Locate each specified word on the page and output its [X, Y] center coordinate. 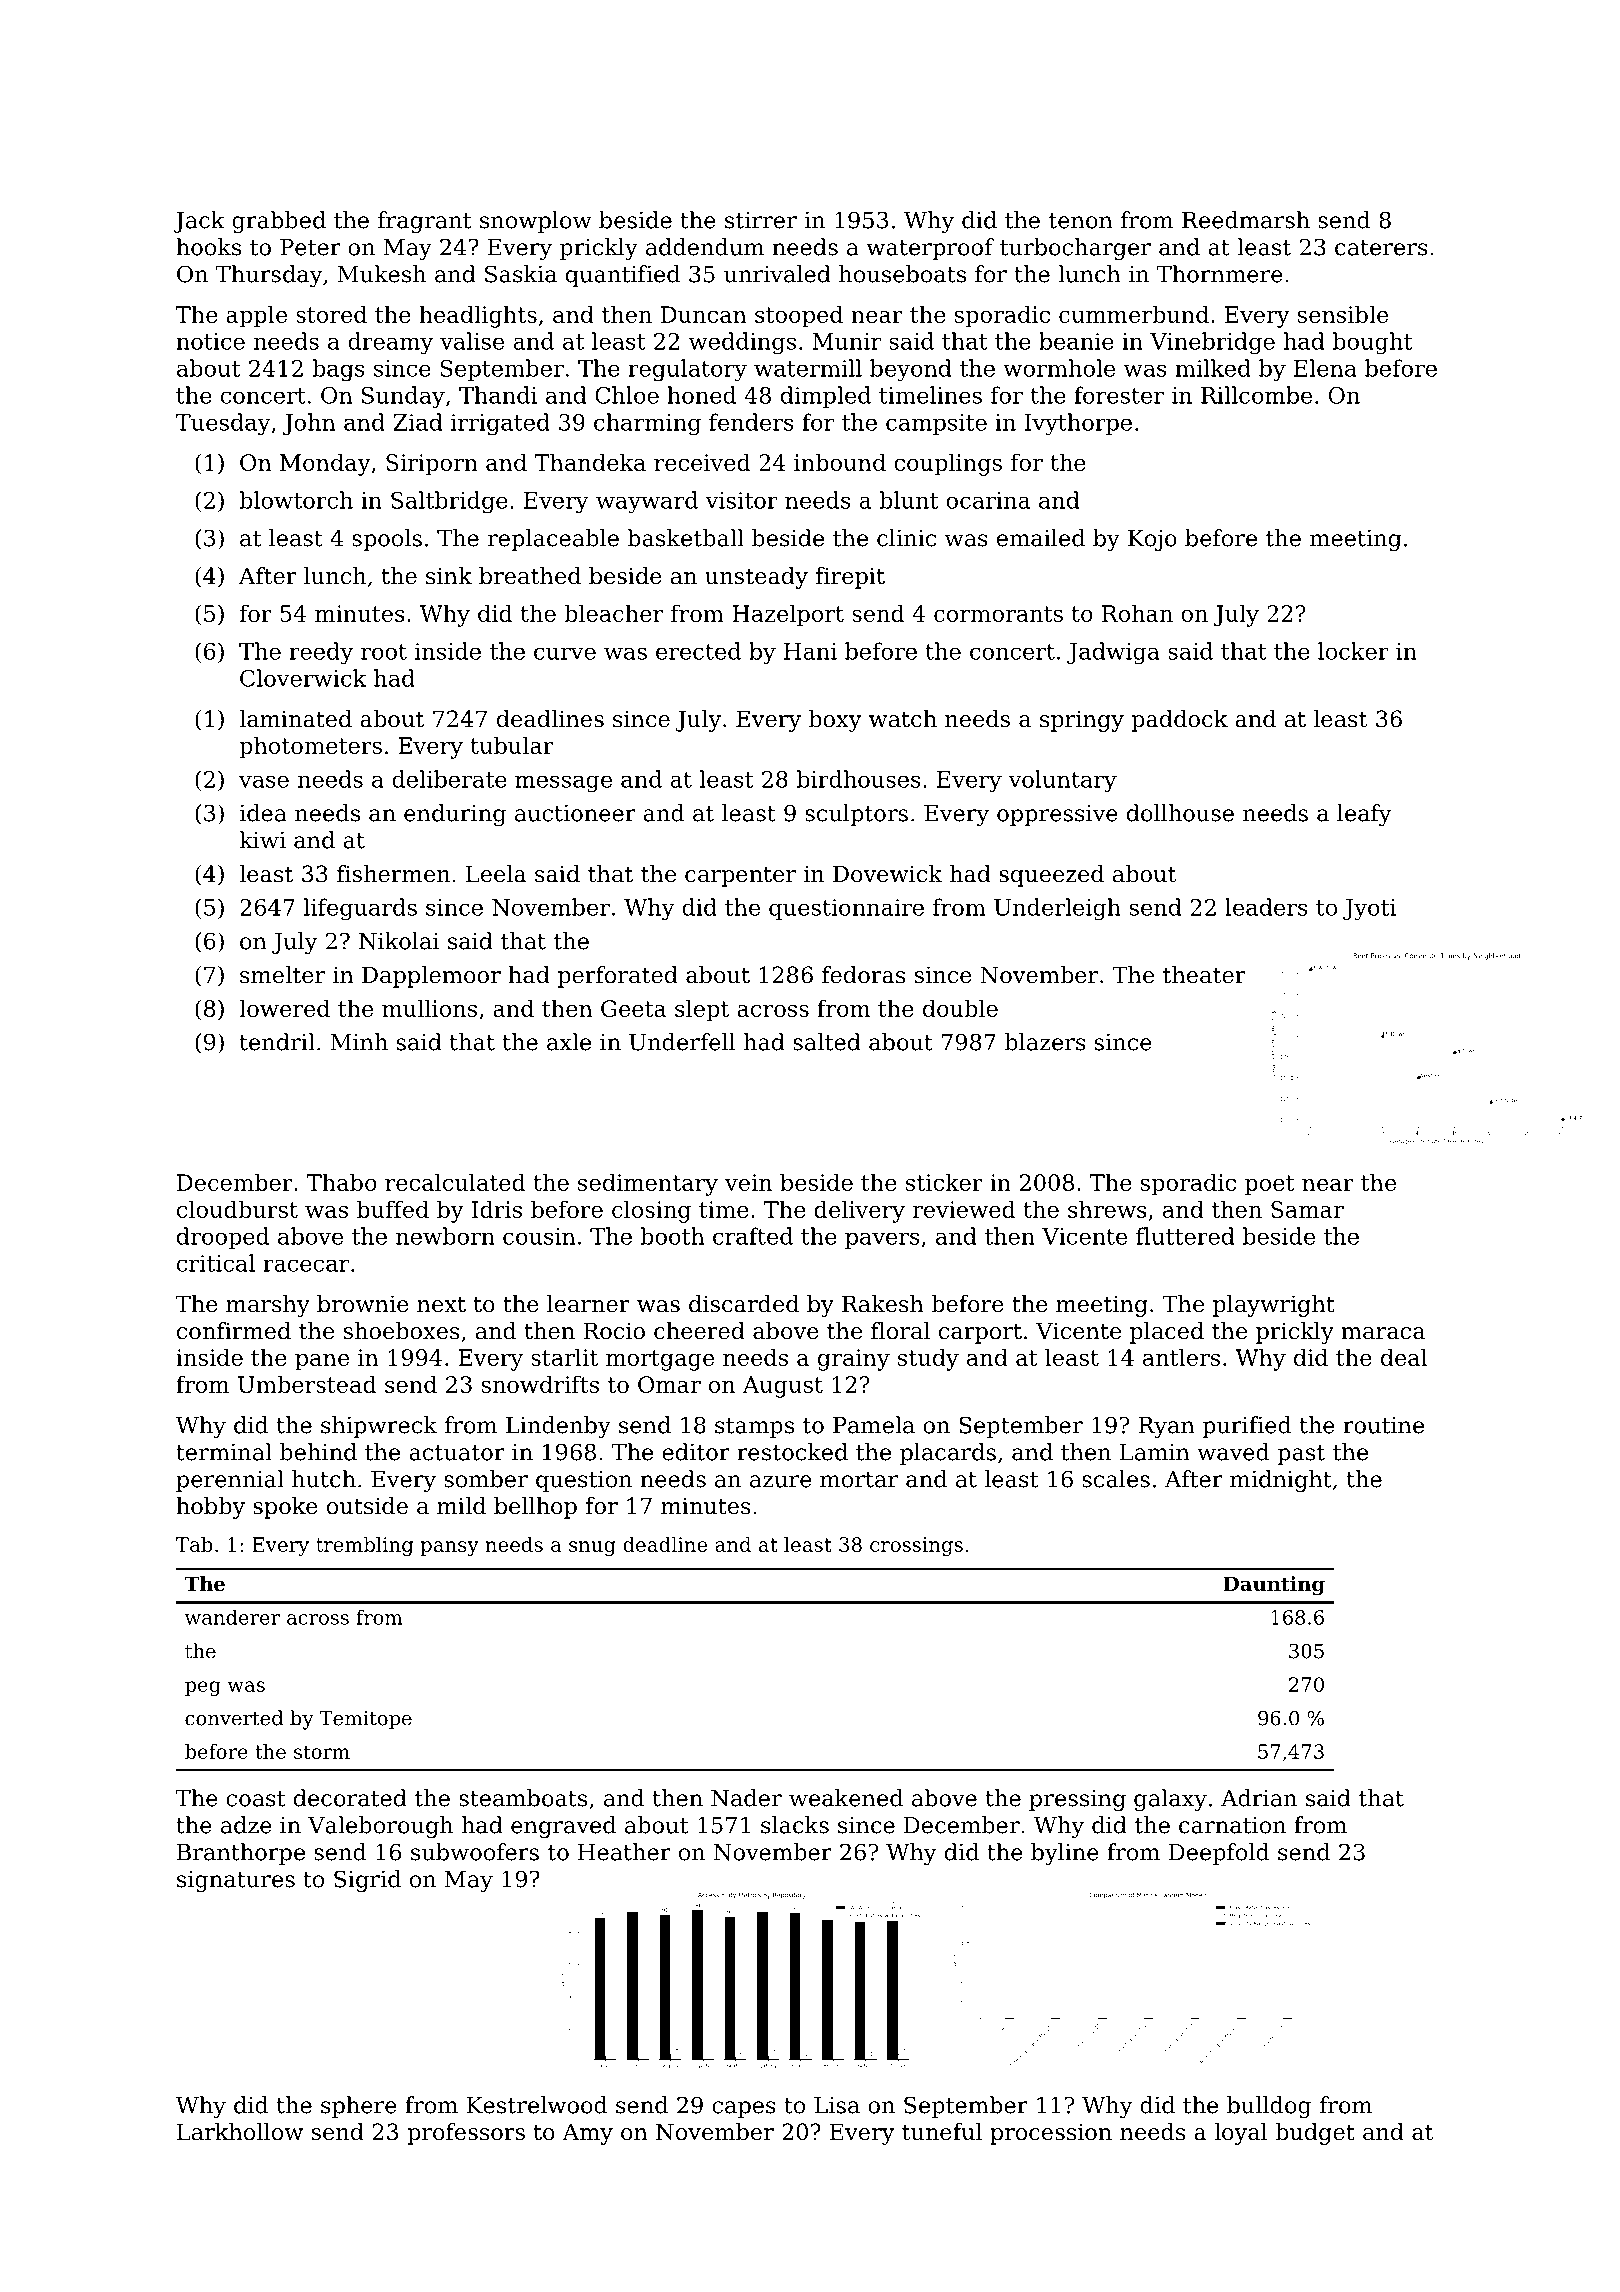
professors [466, 2134]
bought [1372, 343]
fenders [751, 422]
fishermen [393, 874]
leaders [1266, 907]
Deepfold [1219, 1854]
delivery [859, 1211]
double [960, 1008]
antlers [1181, 1357]
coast [255, 1799]
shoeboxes [402, 1331]
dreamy [390, 343]
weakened [846, 1798]
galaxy [1170, 1800]
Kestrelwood [537, 2105]
